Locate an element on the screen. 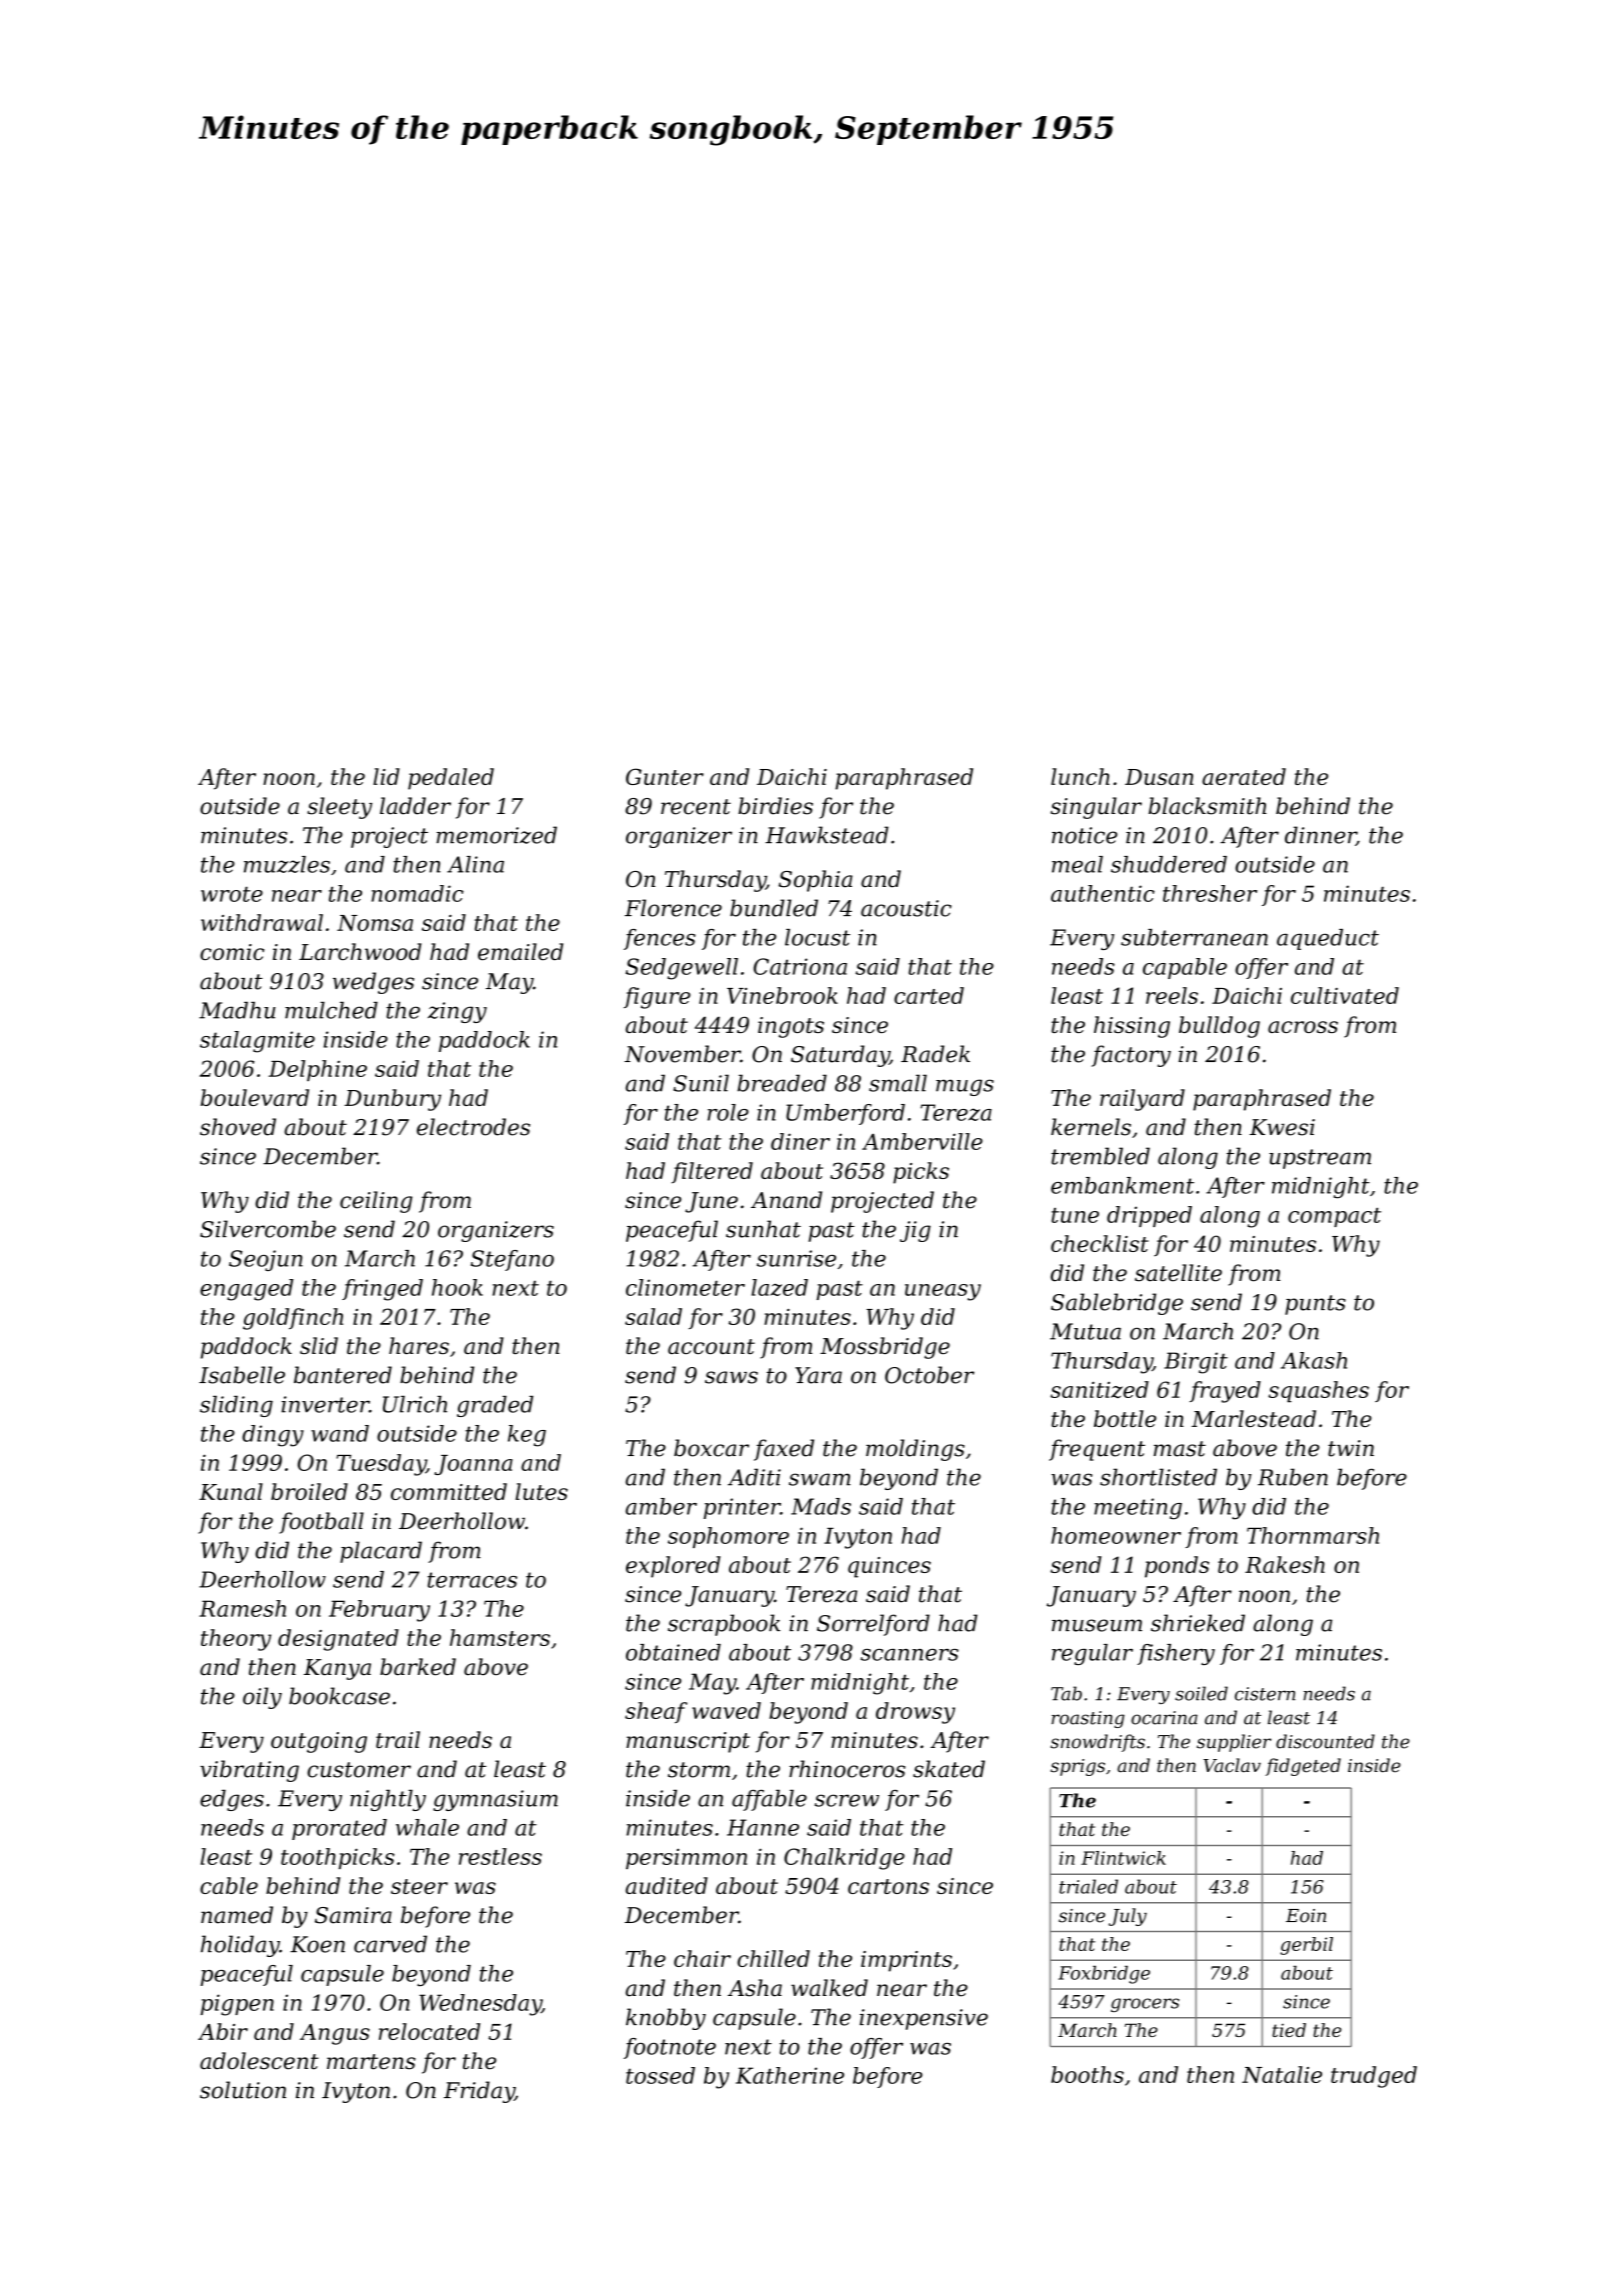  aerated is located at coordinates (1244, 776).
